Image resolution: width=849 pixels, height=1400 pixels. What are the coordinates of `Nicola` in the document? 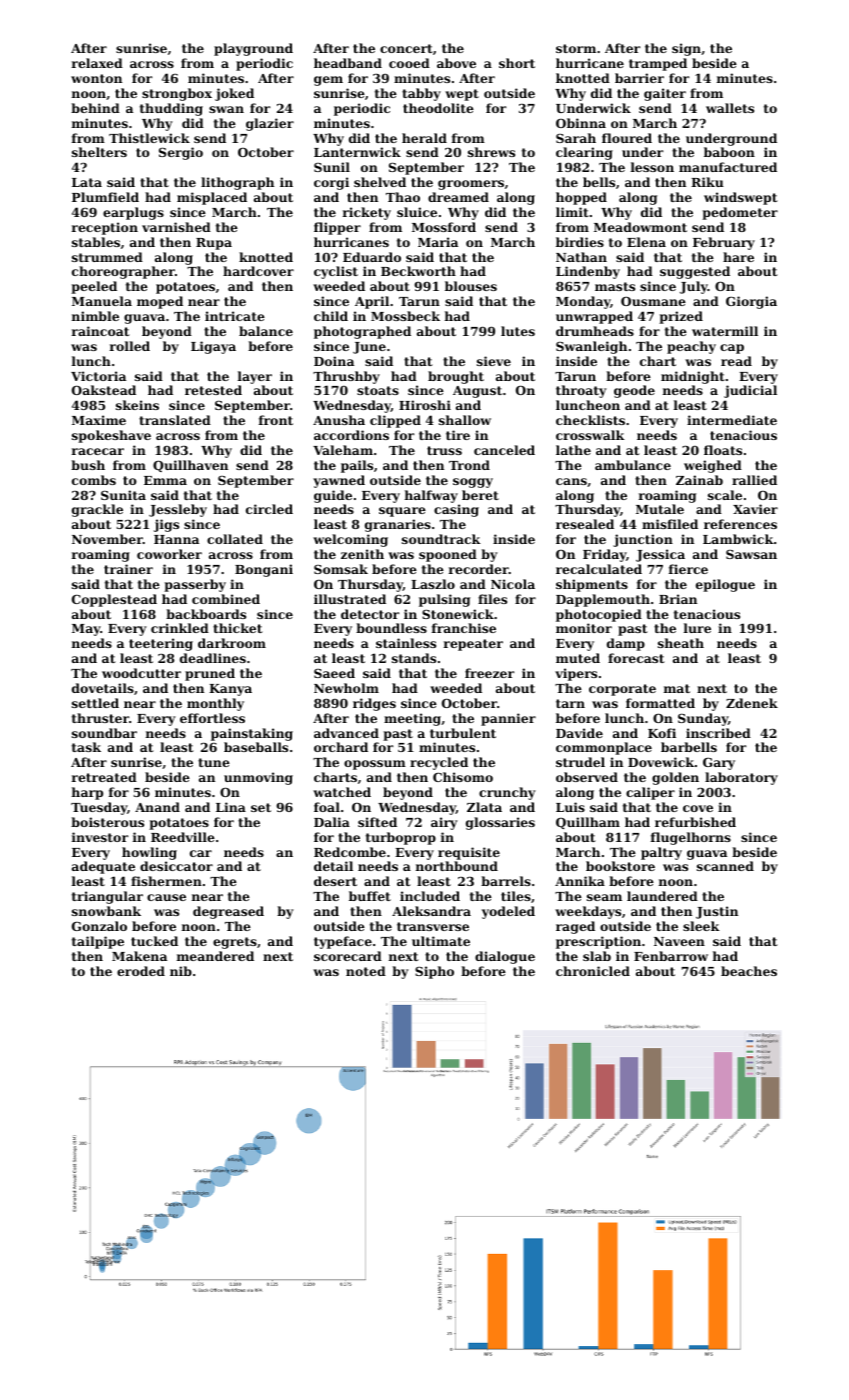 It's located at (513, 584).
